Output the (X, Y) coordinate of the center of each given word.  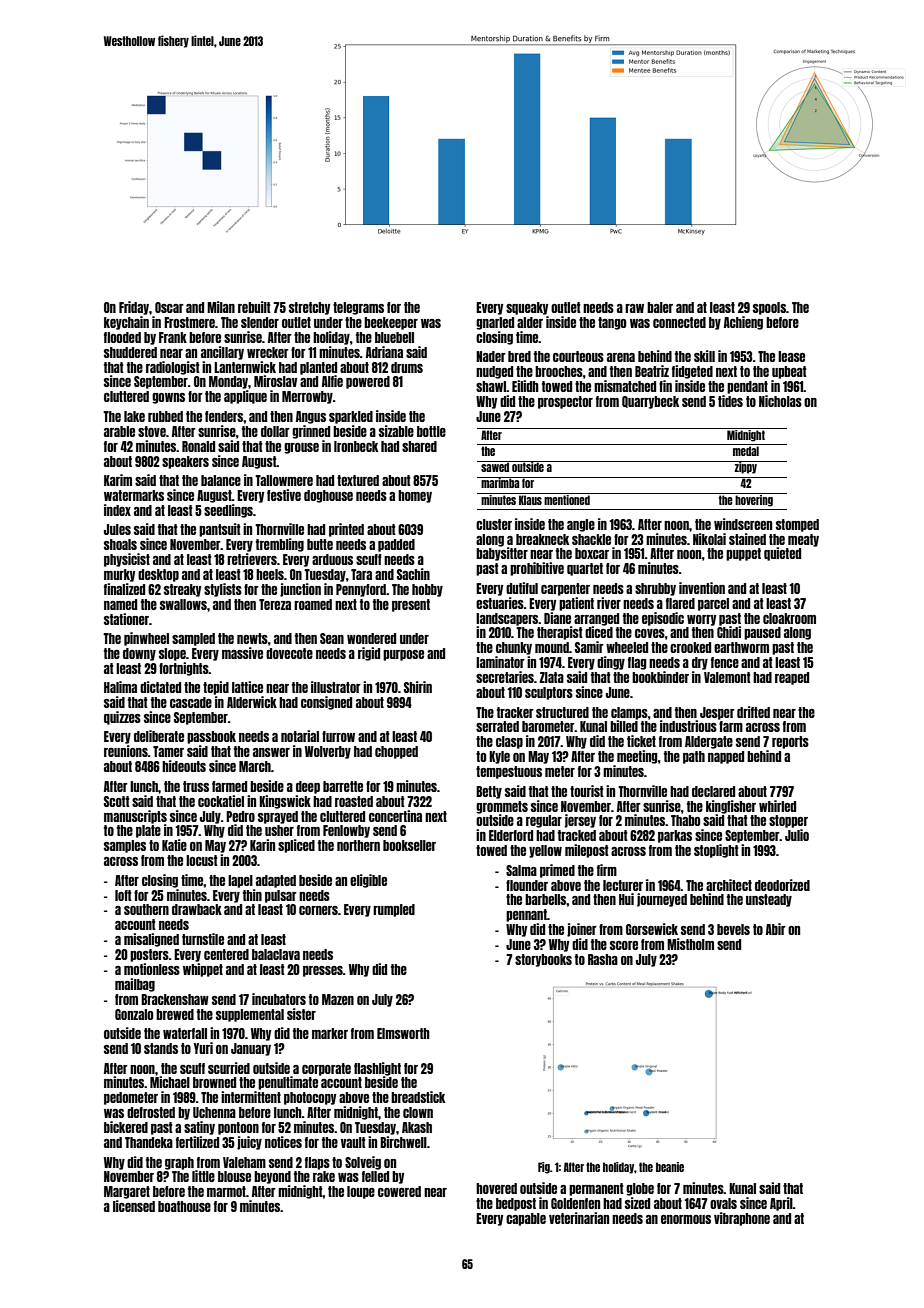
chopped (396, 752)
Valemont (727, 677)
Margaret (127, 1192)
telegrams (358, 308)
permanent (596, 1189)
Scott (117, 801)
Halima (120, 687)
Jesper (717, 713)
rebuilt (254, 307)
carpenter (565, 589)
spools (769, 308)
